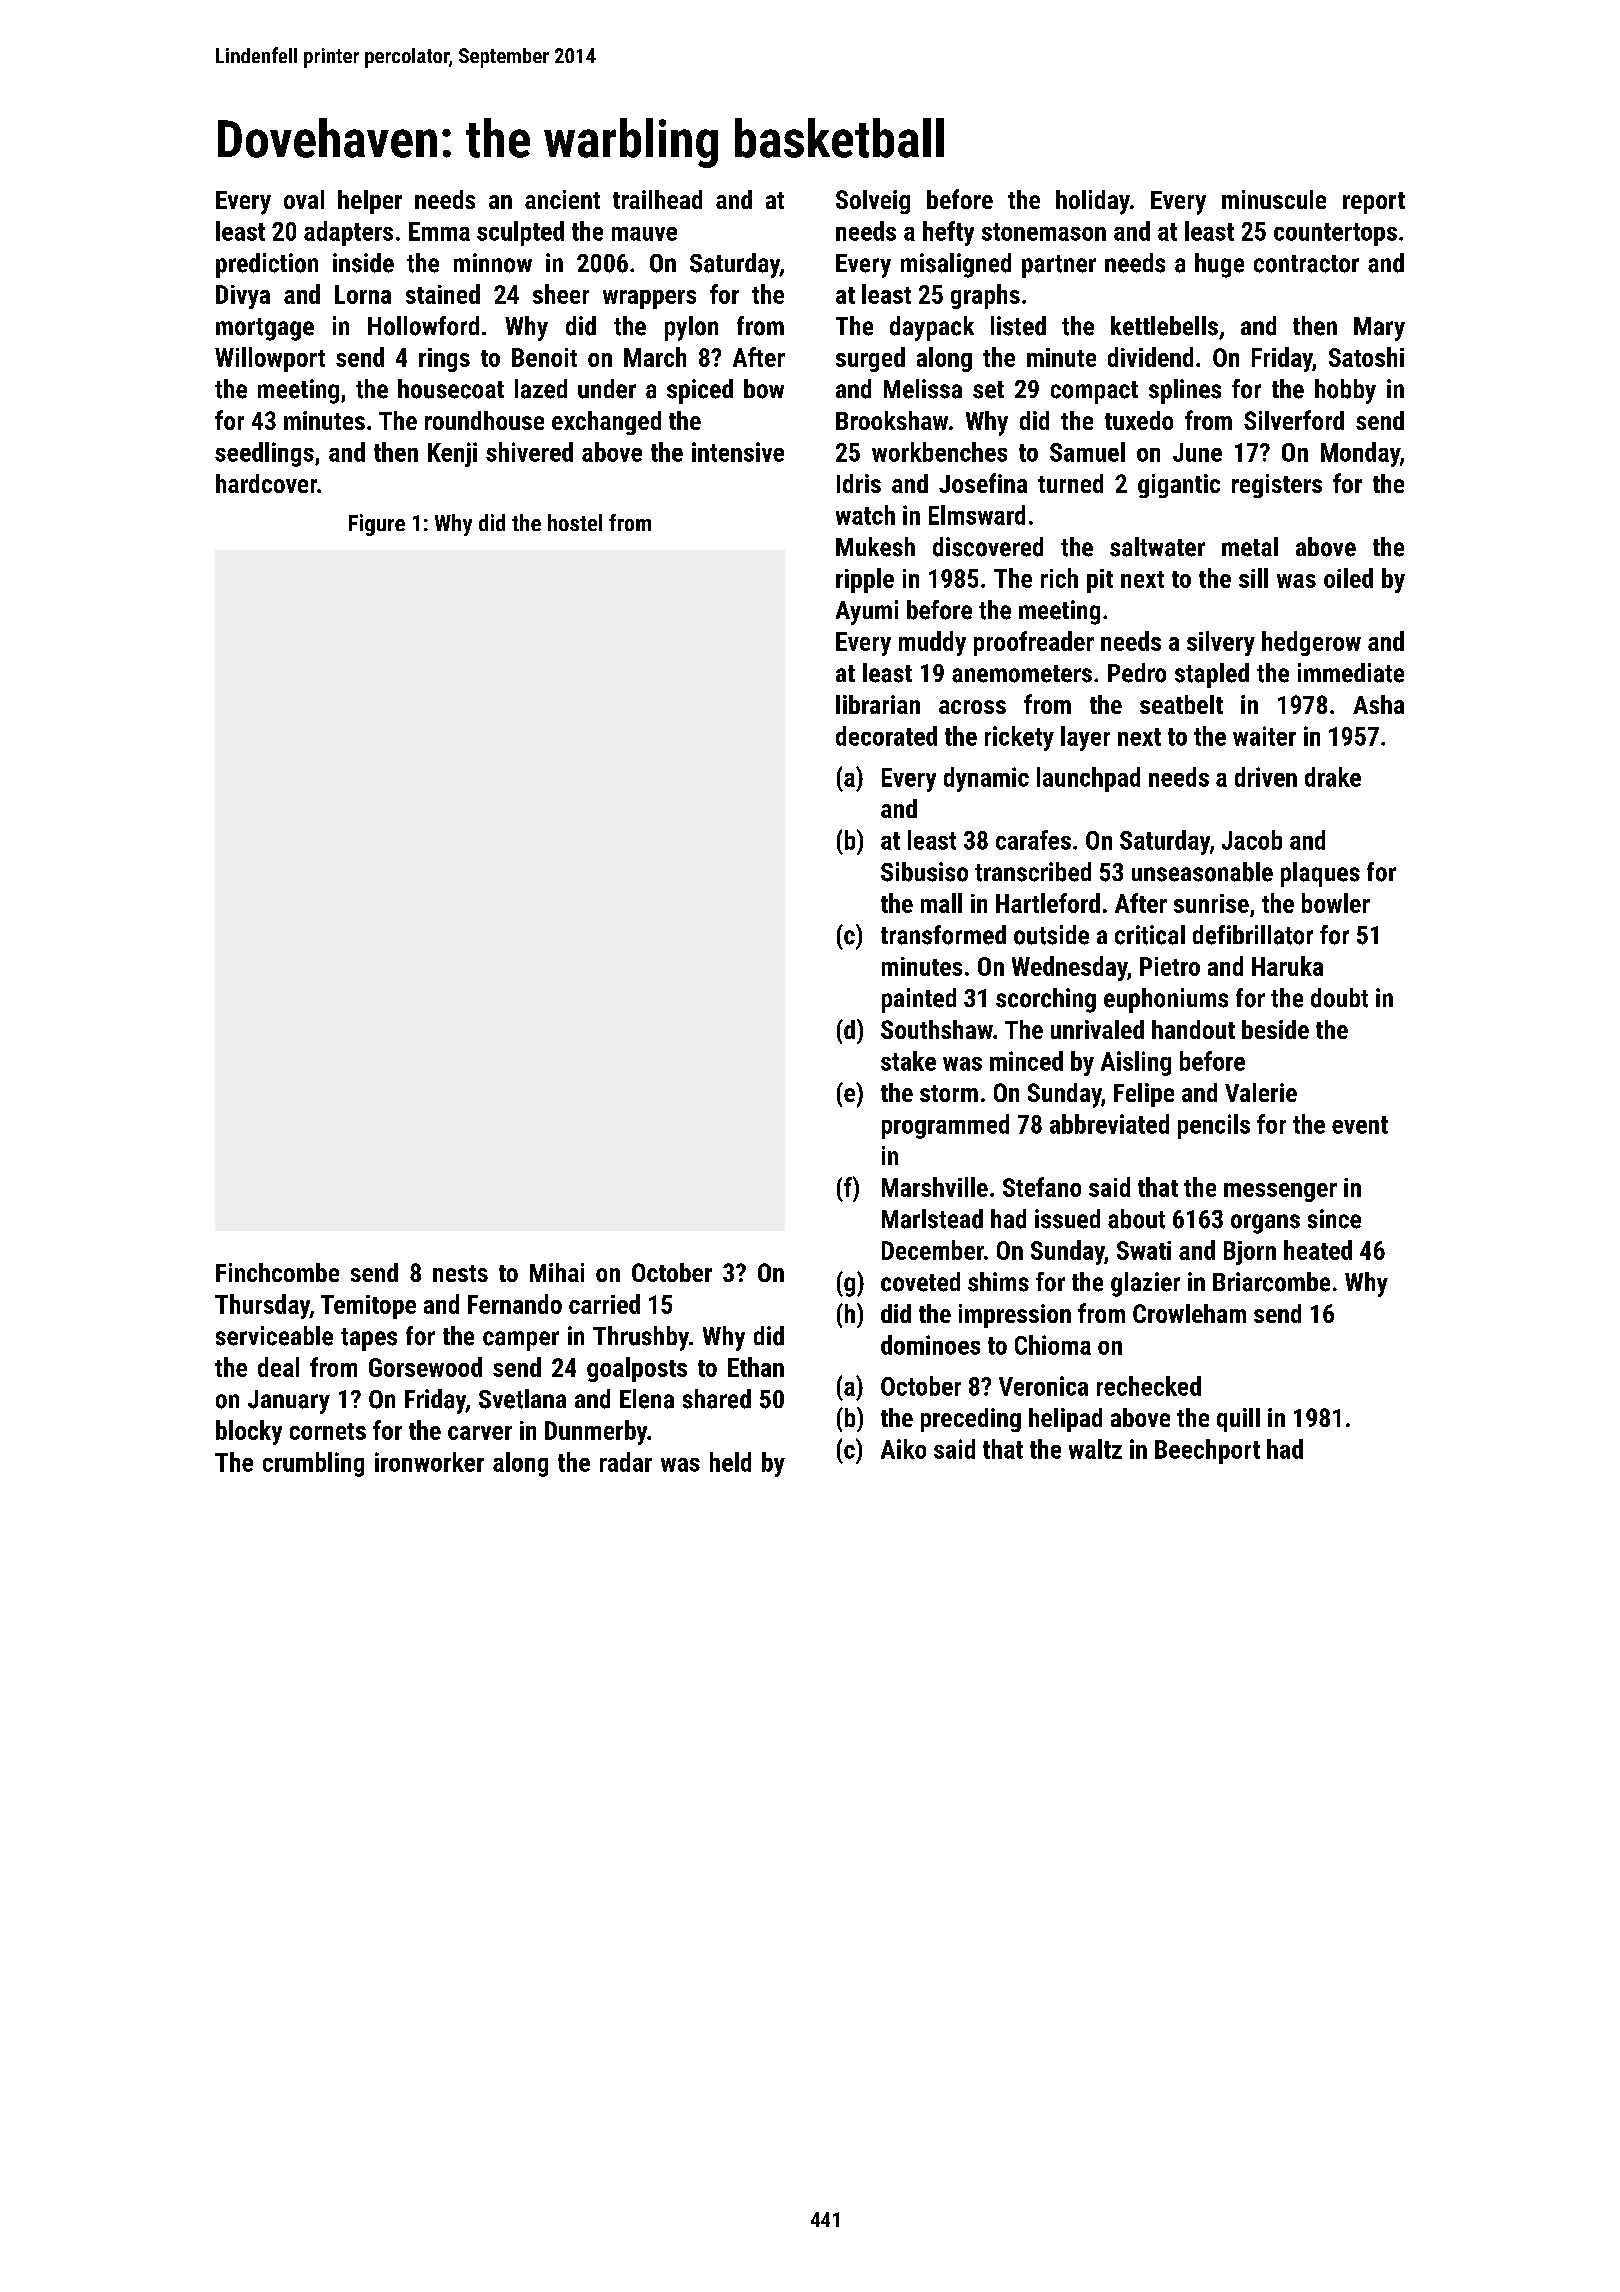 This screenshot has height=2292, width=1620. I want to click on prediction, so click(267, 265).
